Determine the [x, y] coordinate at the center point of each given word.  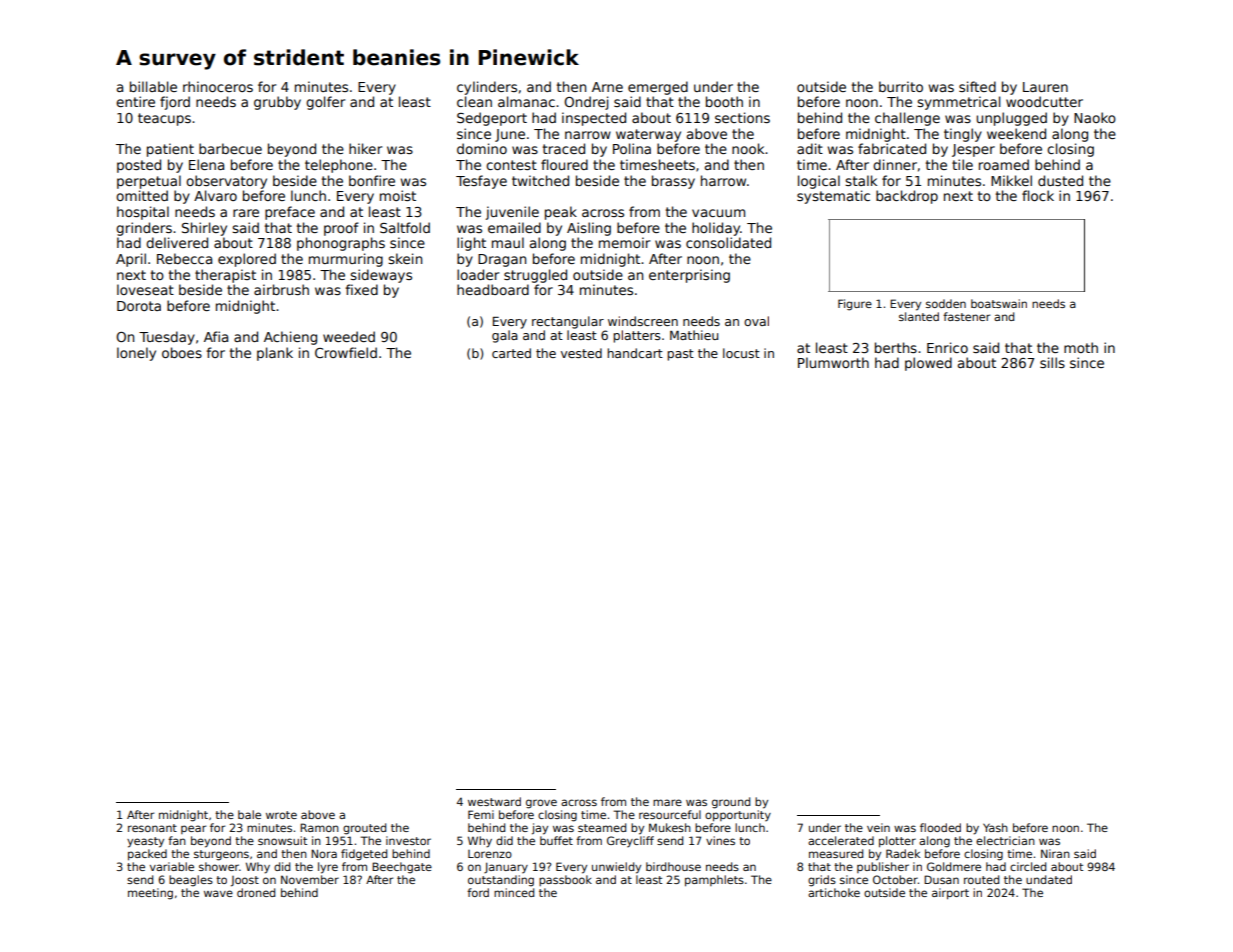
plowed [928, 364]
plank [275, 354]
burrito [901, 86]
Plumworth [833, 362]
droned [256, 892]
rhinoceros [218, 86]
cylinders [487, 88]
